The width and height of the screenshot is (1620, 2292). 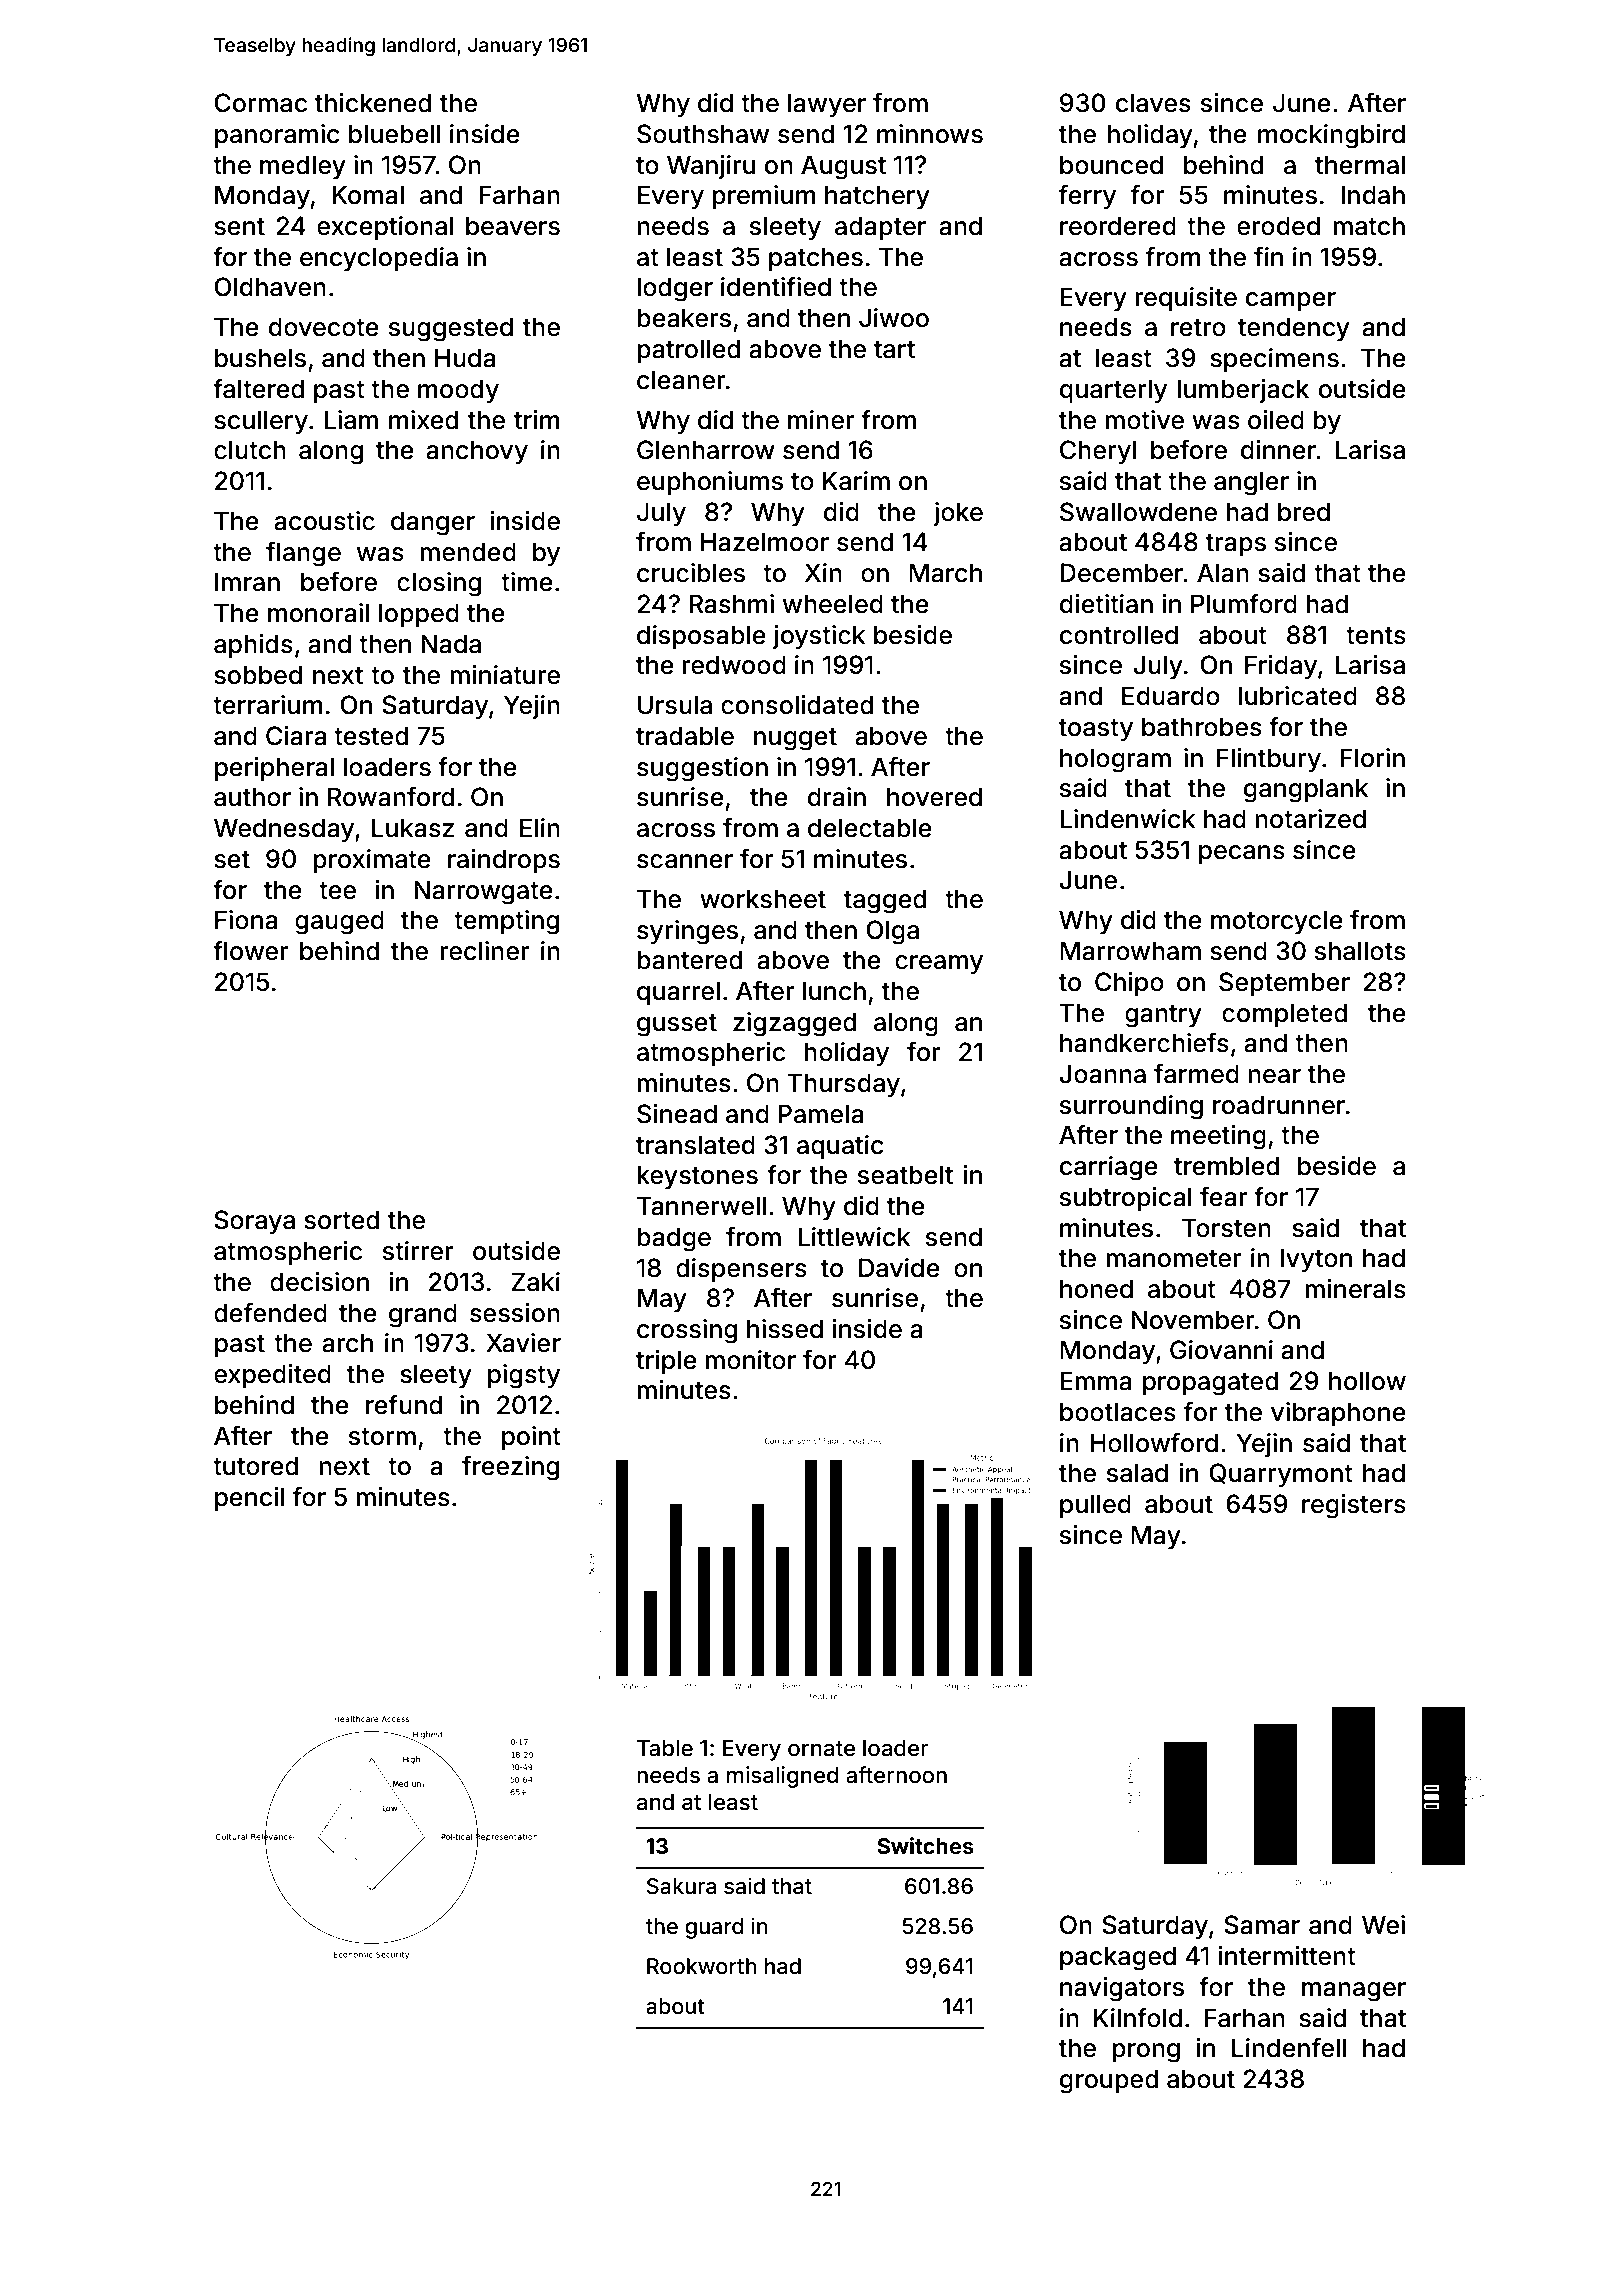 What do you see at coordinates (1354, 1506) in the screenshot?
I see `registers` at bounding box center [1354, 1506].
